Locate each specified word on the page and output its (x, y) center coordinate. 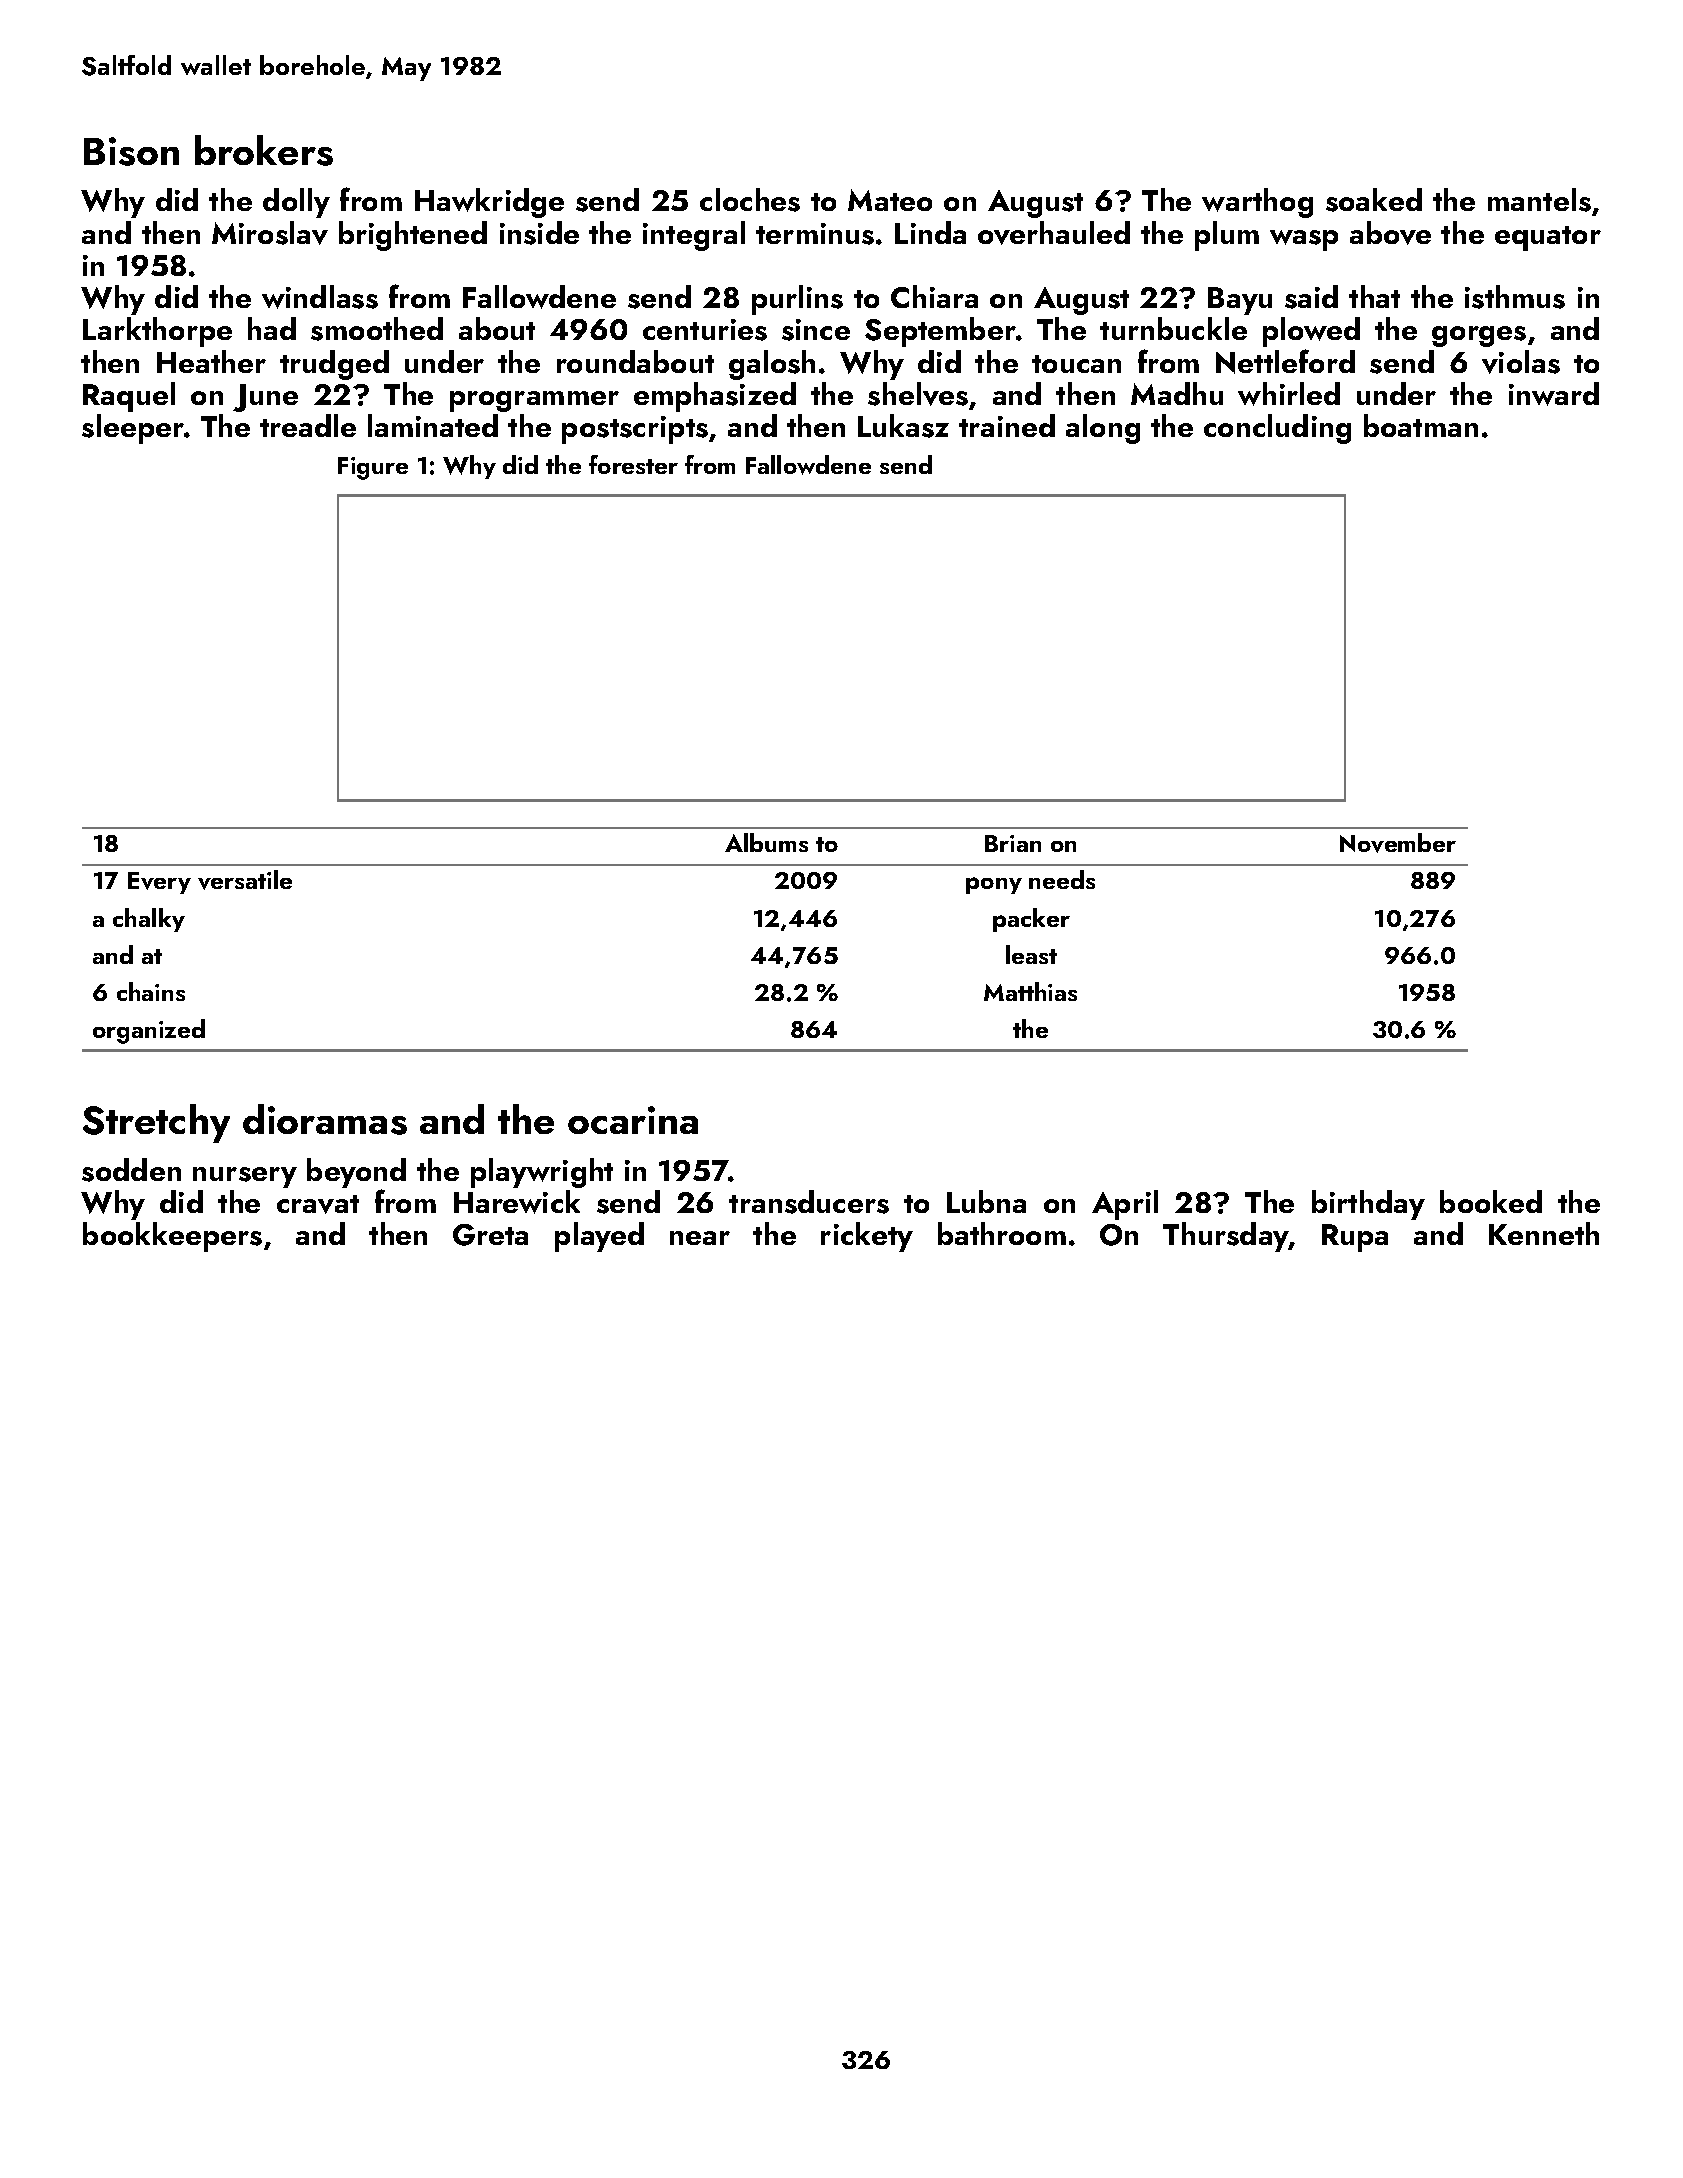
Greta (490, 1235)
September (940, 332)
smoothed (377, 329)
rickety (867, 1237)
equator (1548, 238)
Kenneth (1544, 1233)
